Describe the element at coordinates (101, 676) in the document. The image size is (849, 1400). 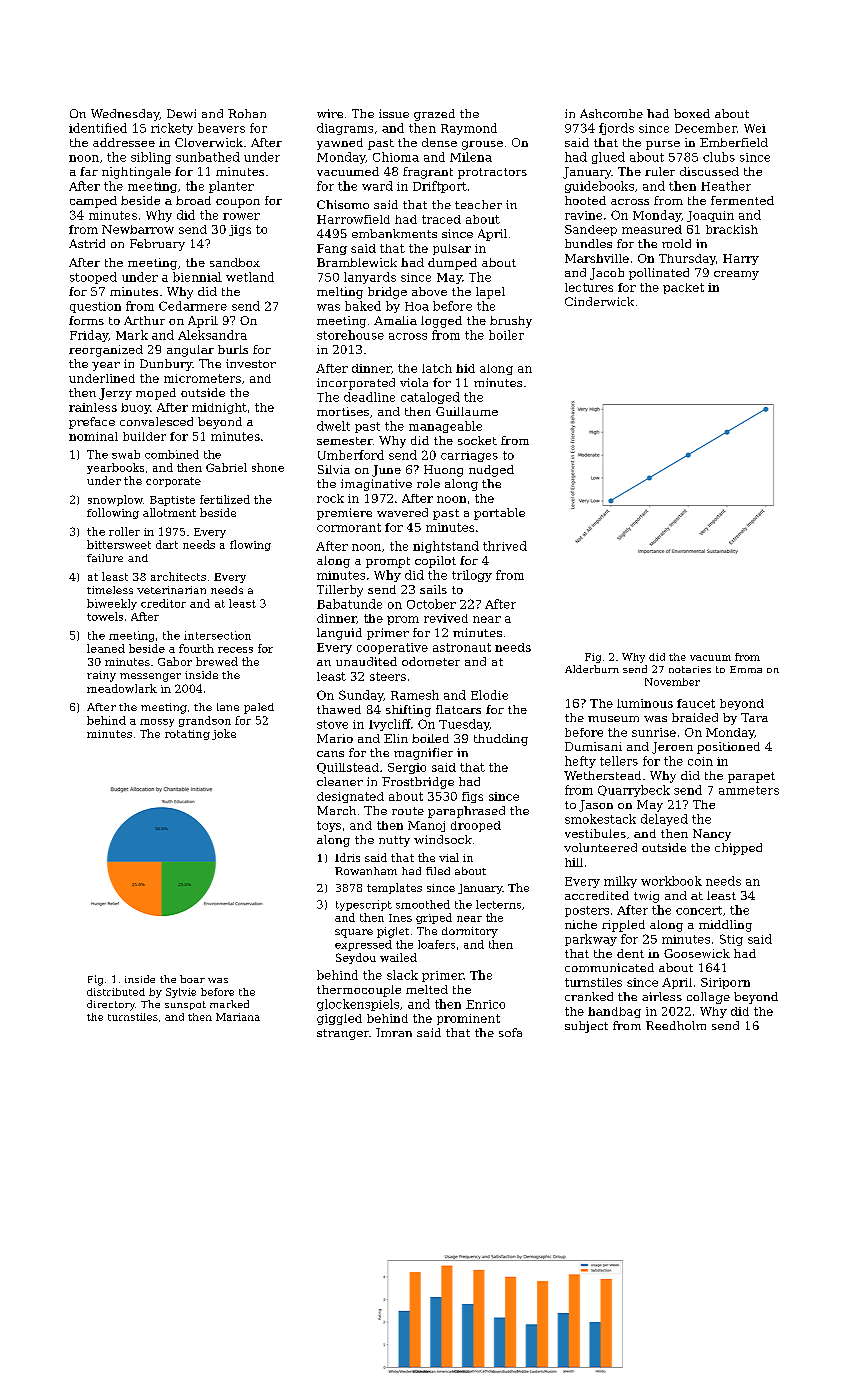
I see `rainy` at that location.
